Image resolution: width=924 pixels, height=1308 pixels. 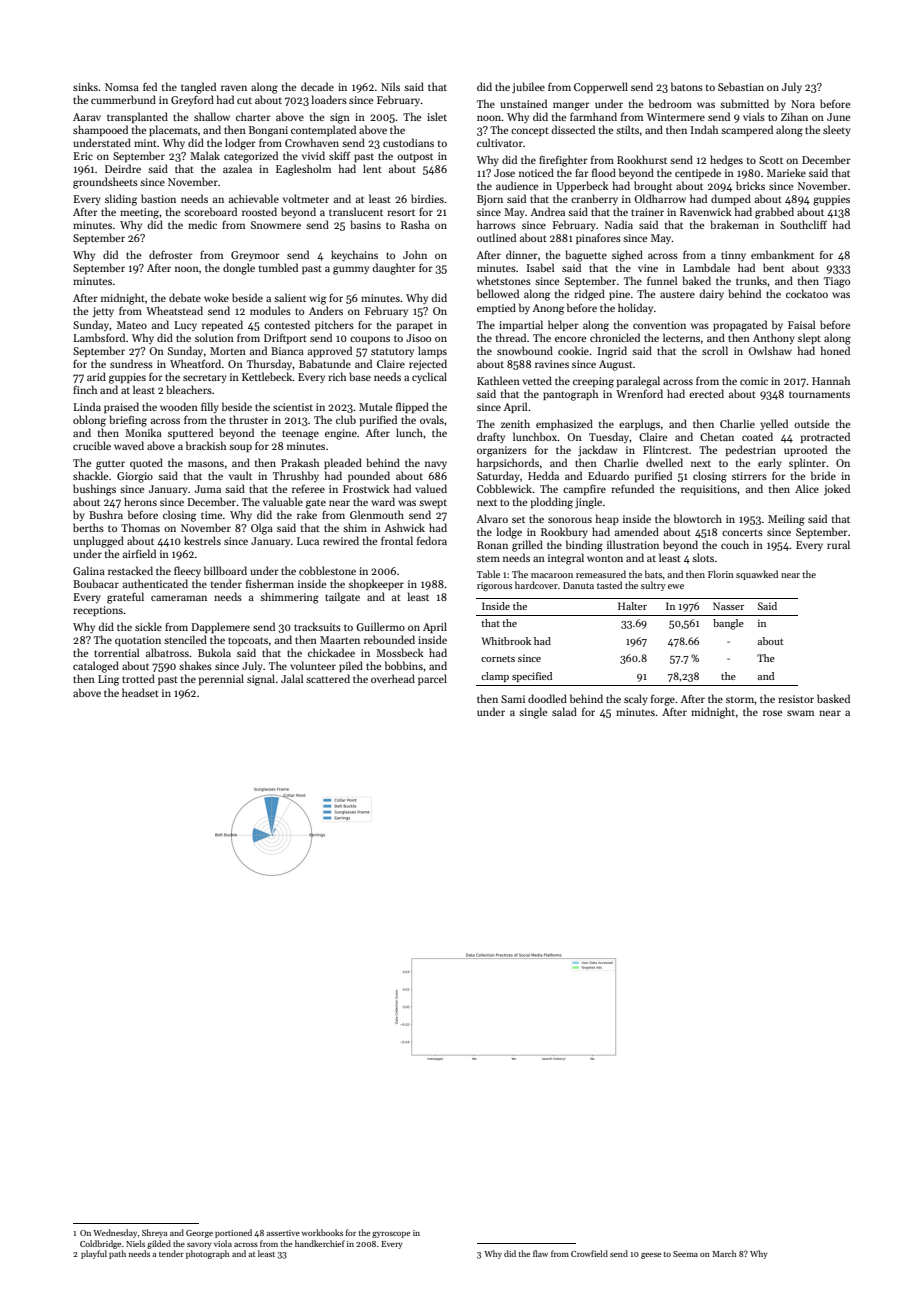 I want to click on Greyford, so click(x=192, y=100).
